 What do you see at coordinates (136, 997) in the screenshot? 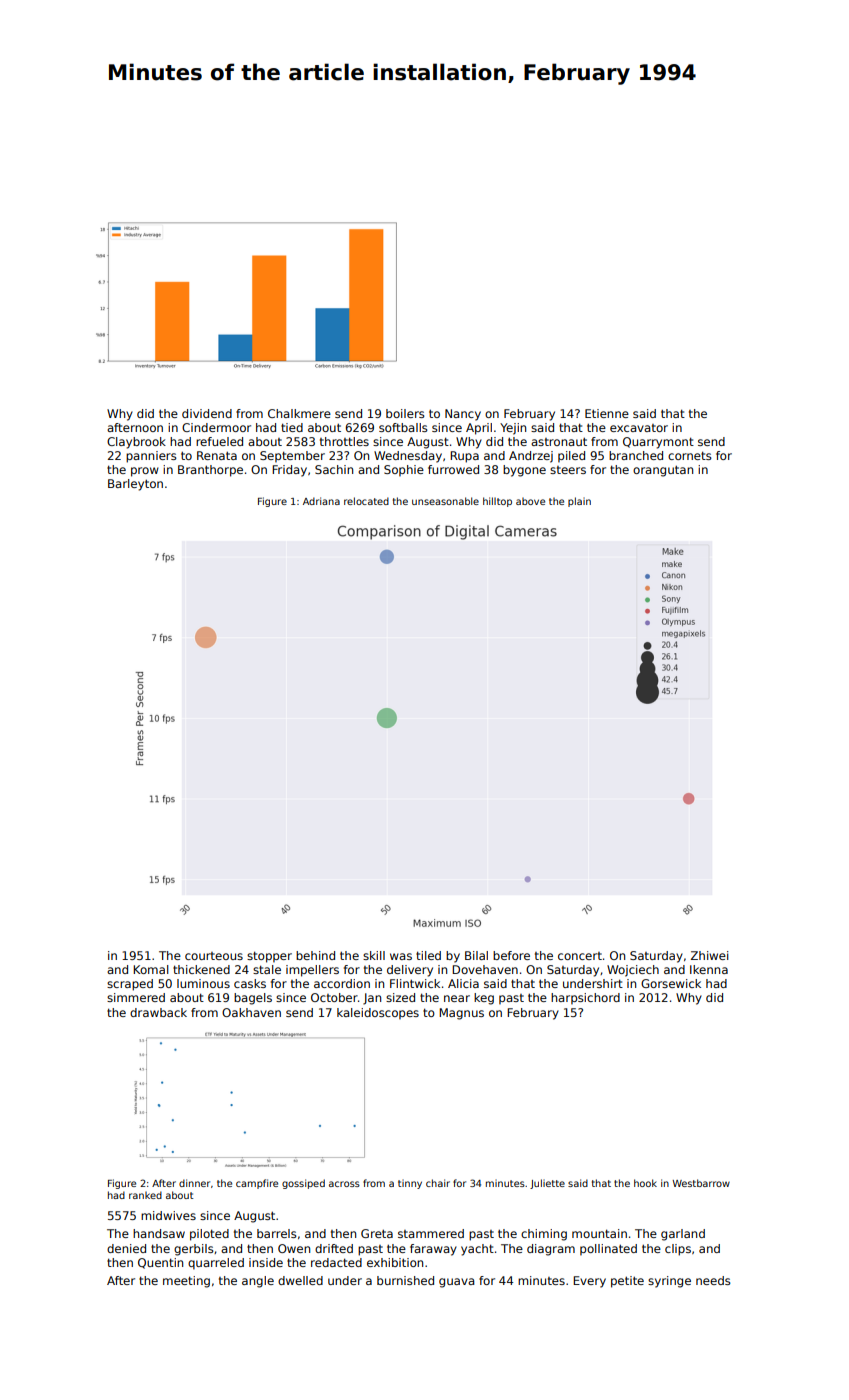
I see `simmered` at bounding box center [136, 997].
